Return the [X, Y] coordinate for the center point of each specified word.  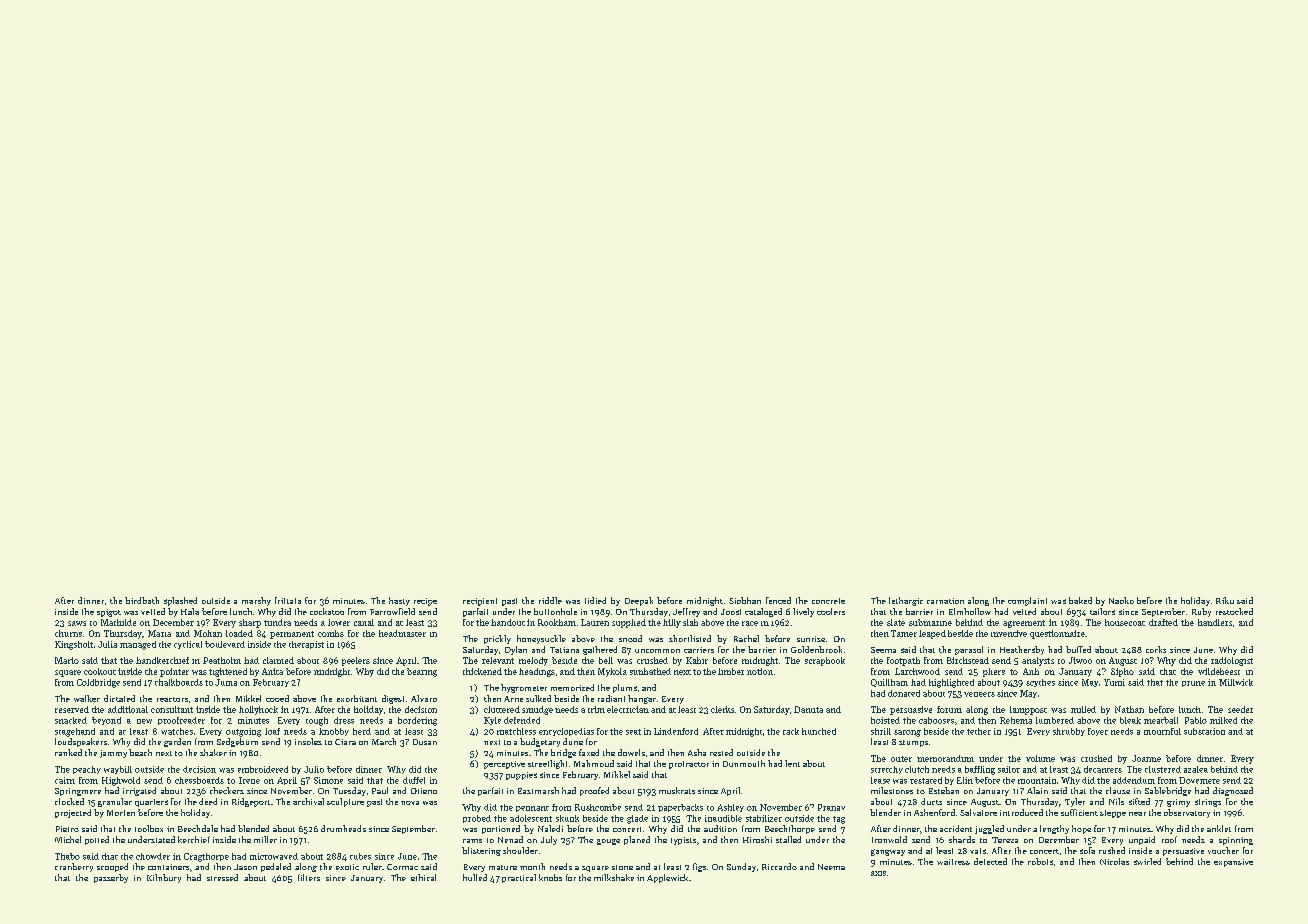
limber [731, 671]
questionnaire [1057, 634]
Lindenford [676, 731]
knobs [550, 877]
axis [878, 873]
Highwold [121, 781]
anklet [1219, 828]
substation [1204, 731]
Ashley [730, 808]
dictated [119, 698]
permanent [292, 635]
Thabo [67, 856]
